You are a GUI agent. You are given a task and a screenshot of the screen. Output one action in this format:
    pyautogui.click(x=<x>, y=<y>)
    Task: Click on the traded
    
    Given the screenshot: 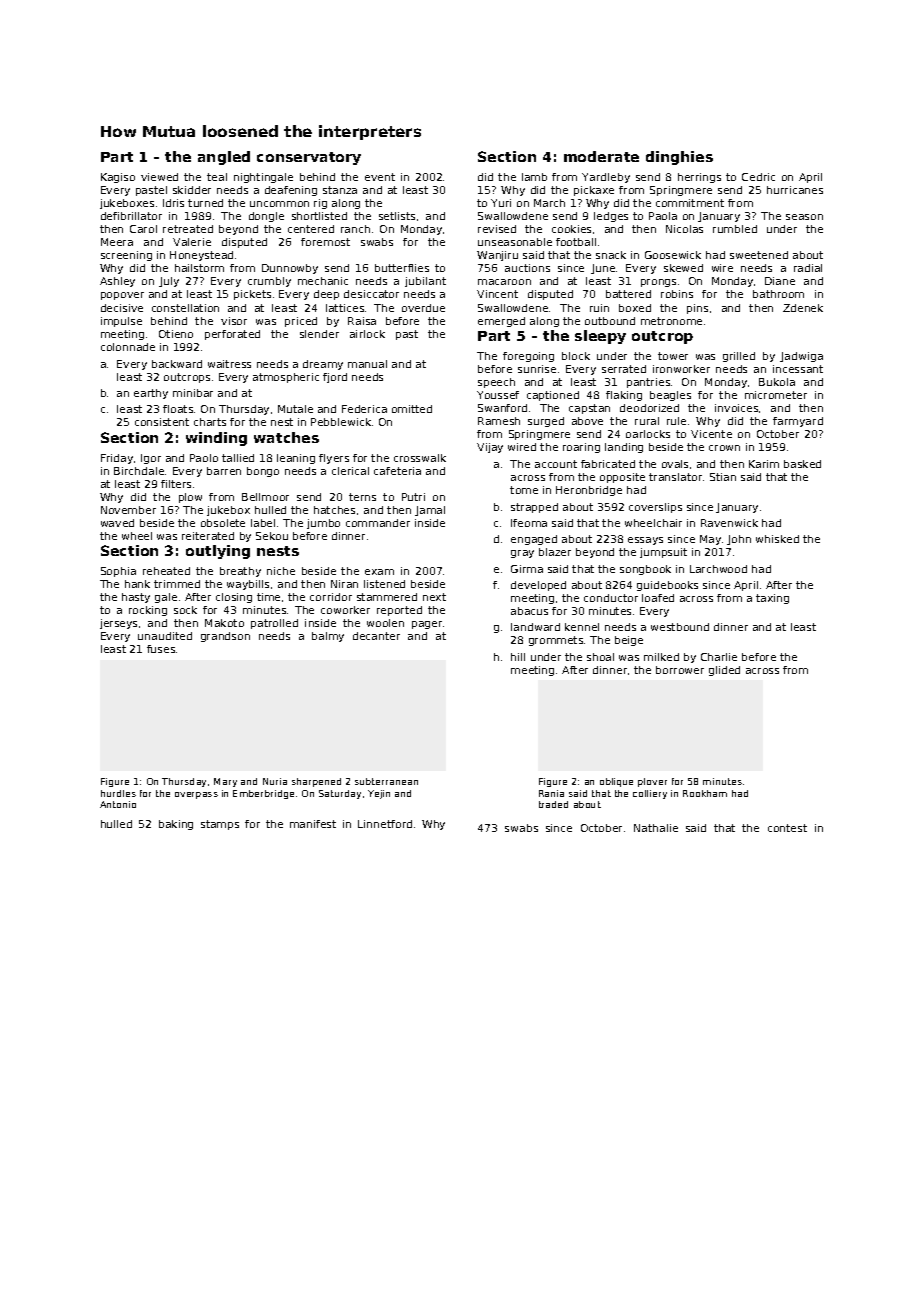 What is the action you would take?
    pyautogui.click(x=553, y=804)
